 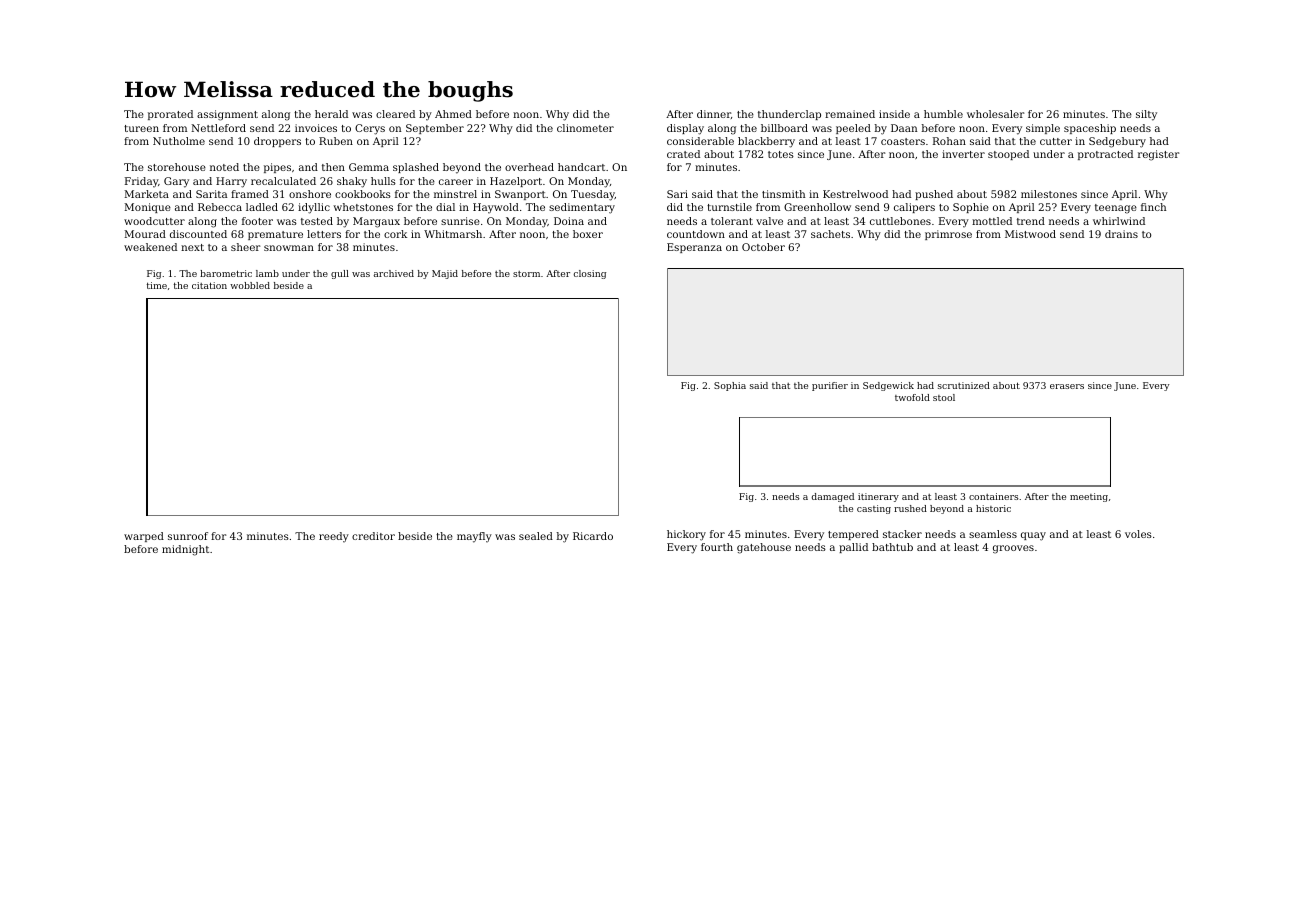 What do you see at coordinates (994, 496) in the screenshot?
I see `containers` at bounding box center [994, 496].
